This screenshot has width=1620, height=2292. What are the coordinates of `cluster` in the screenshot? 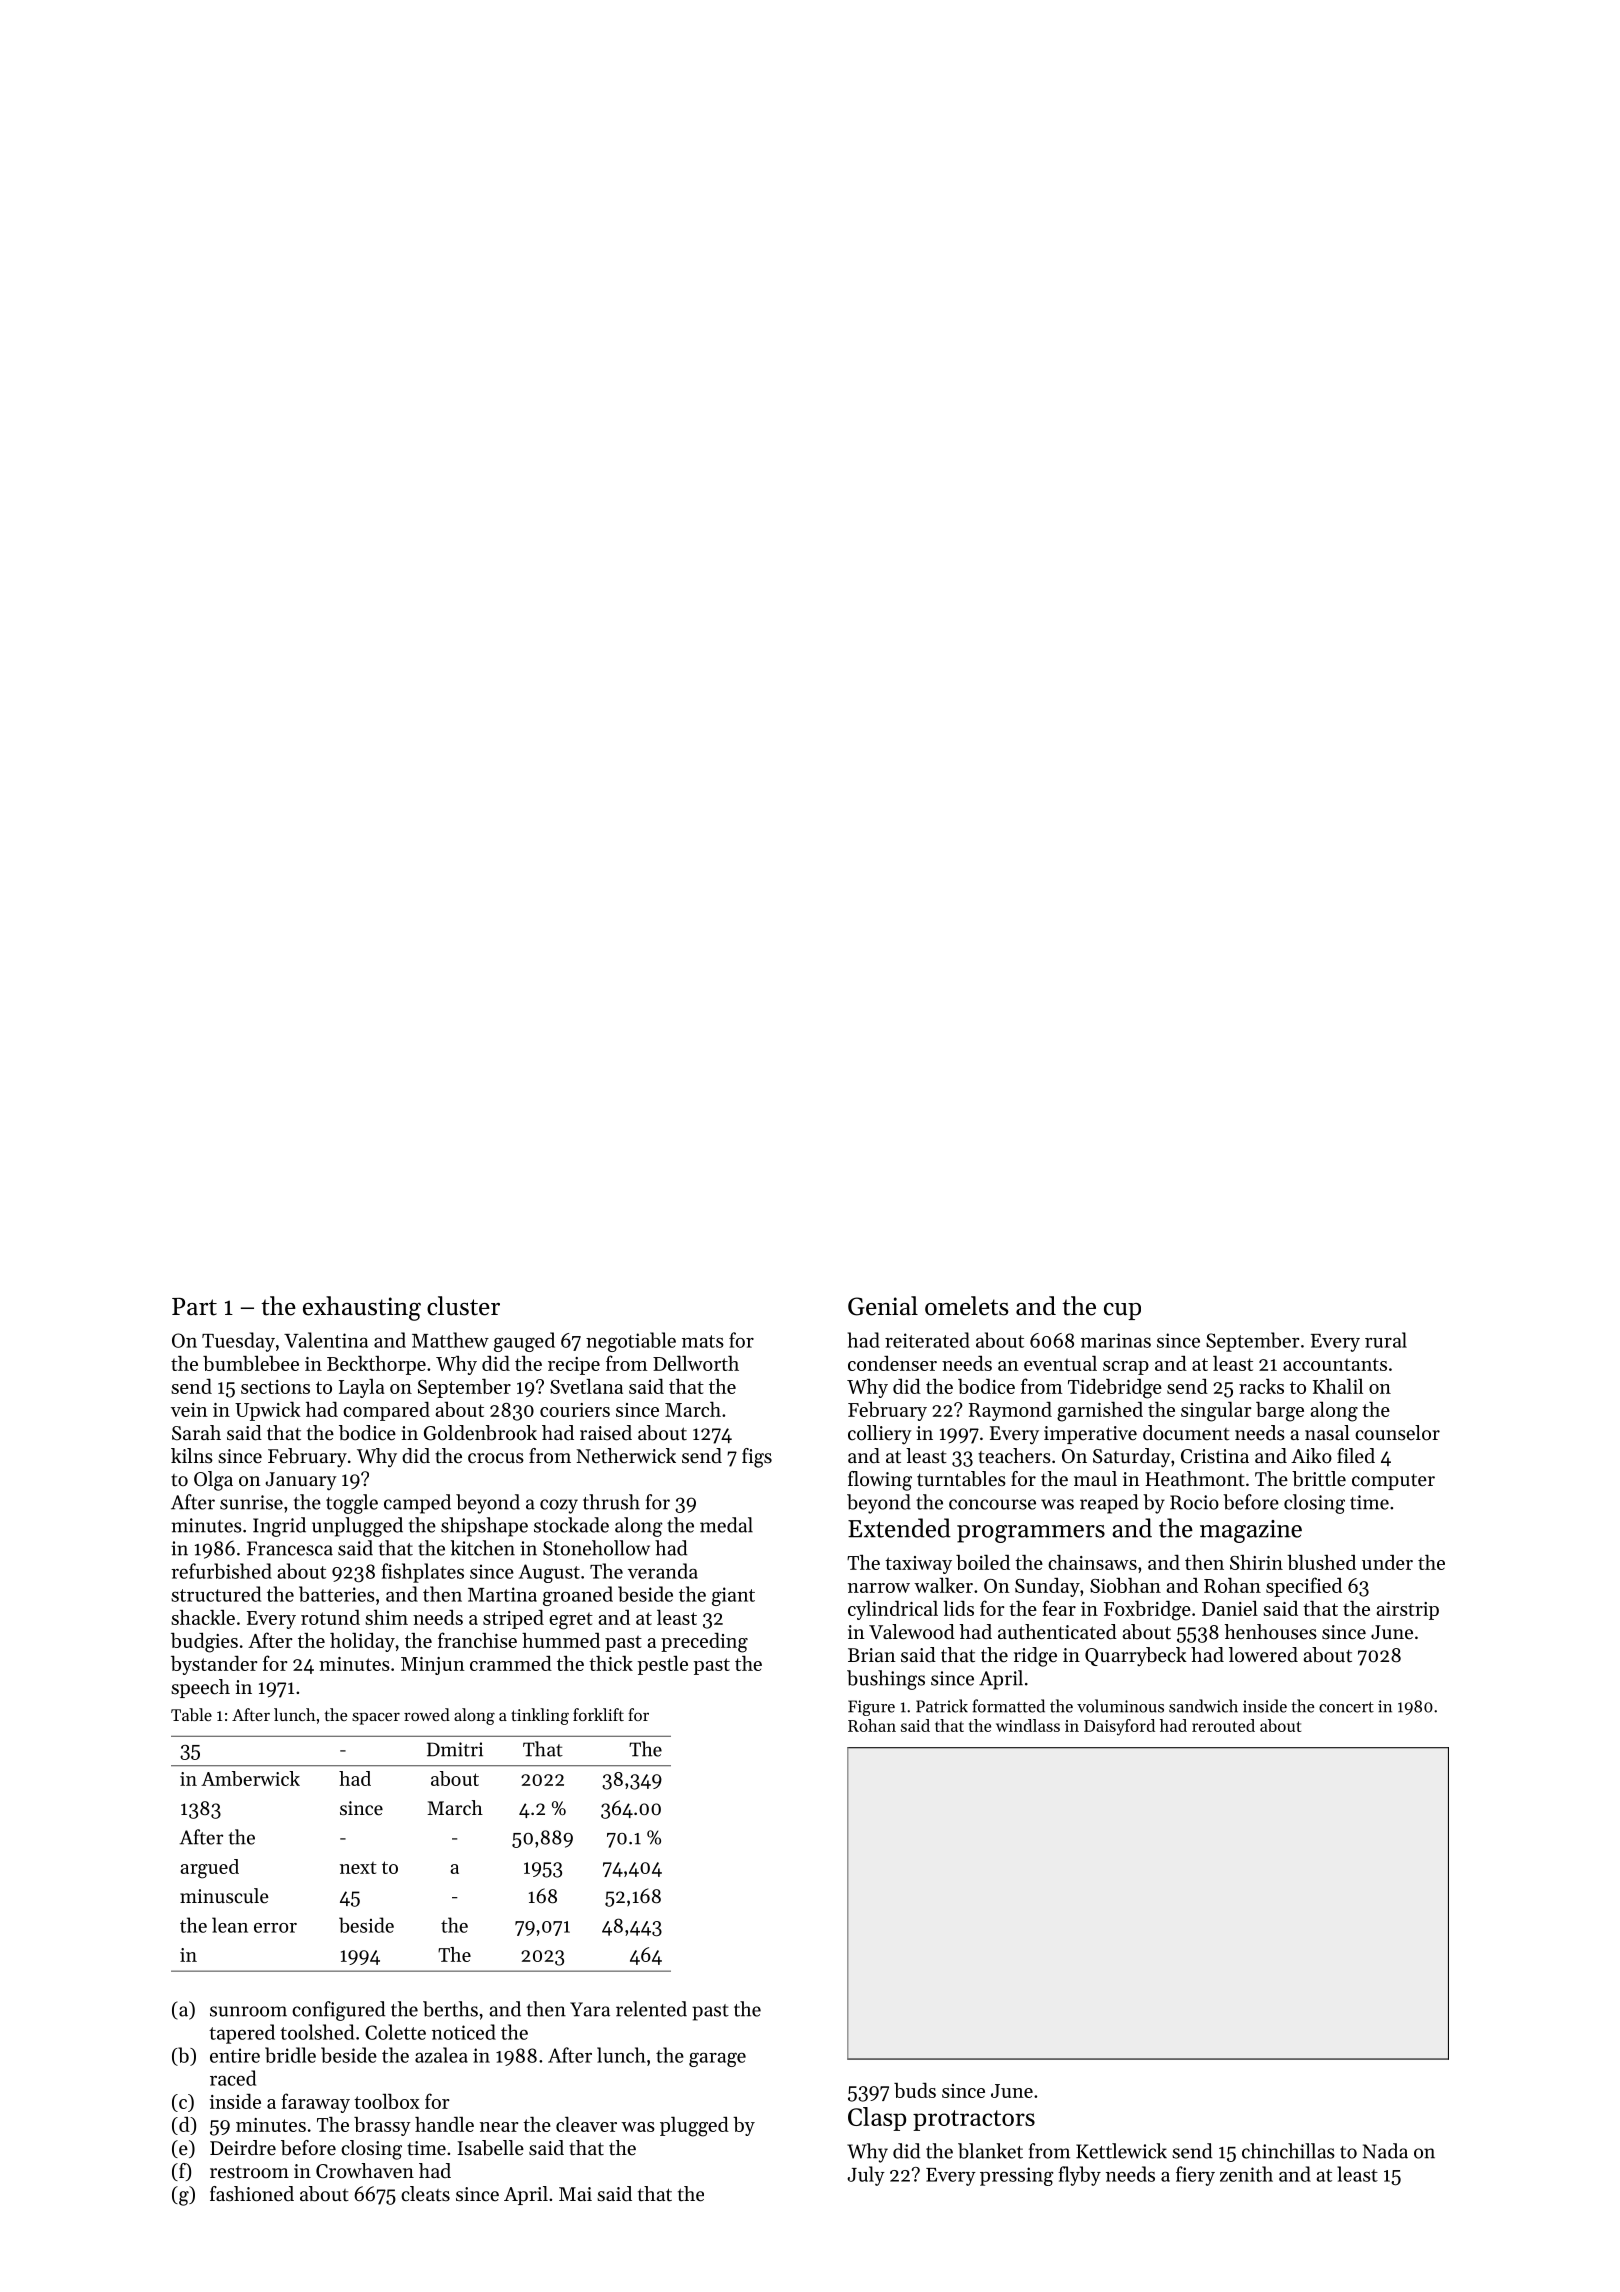 It's located at (463, 1306).
